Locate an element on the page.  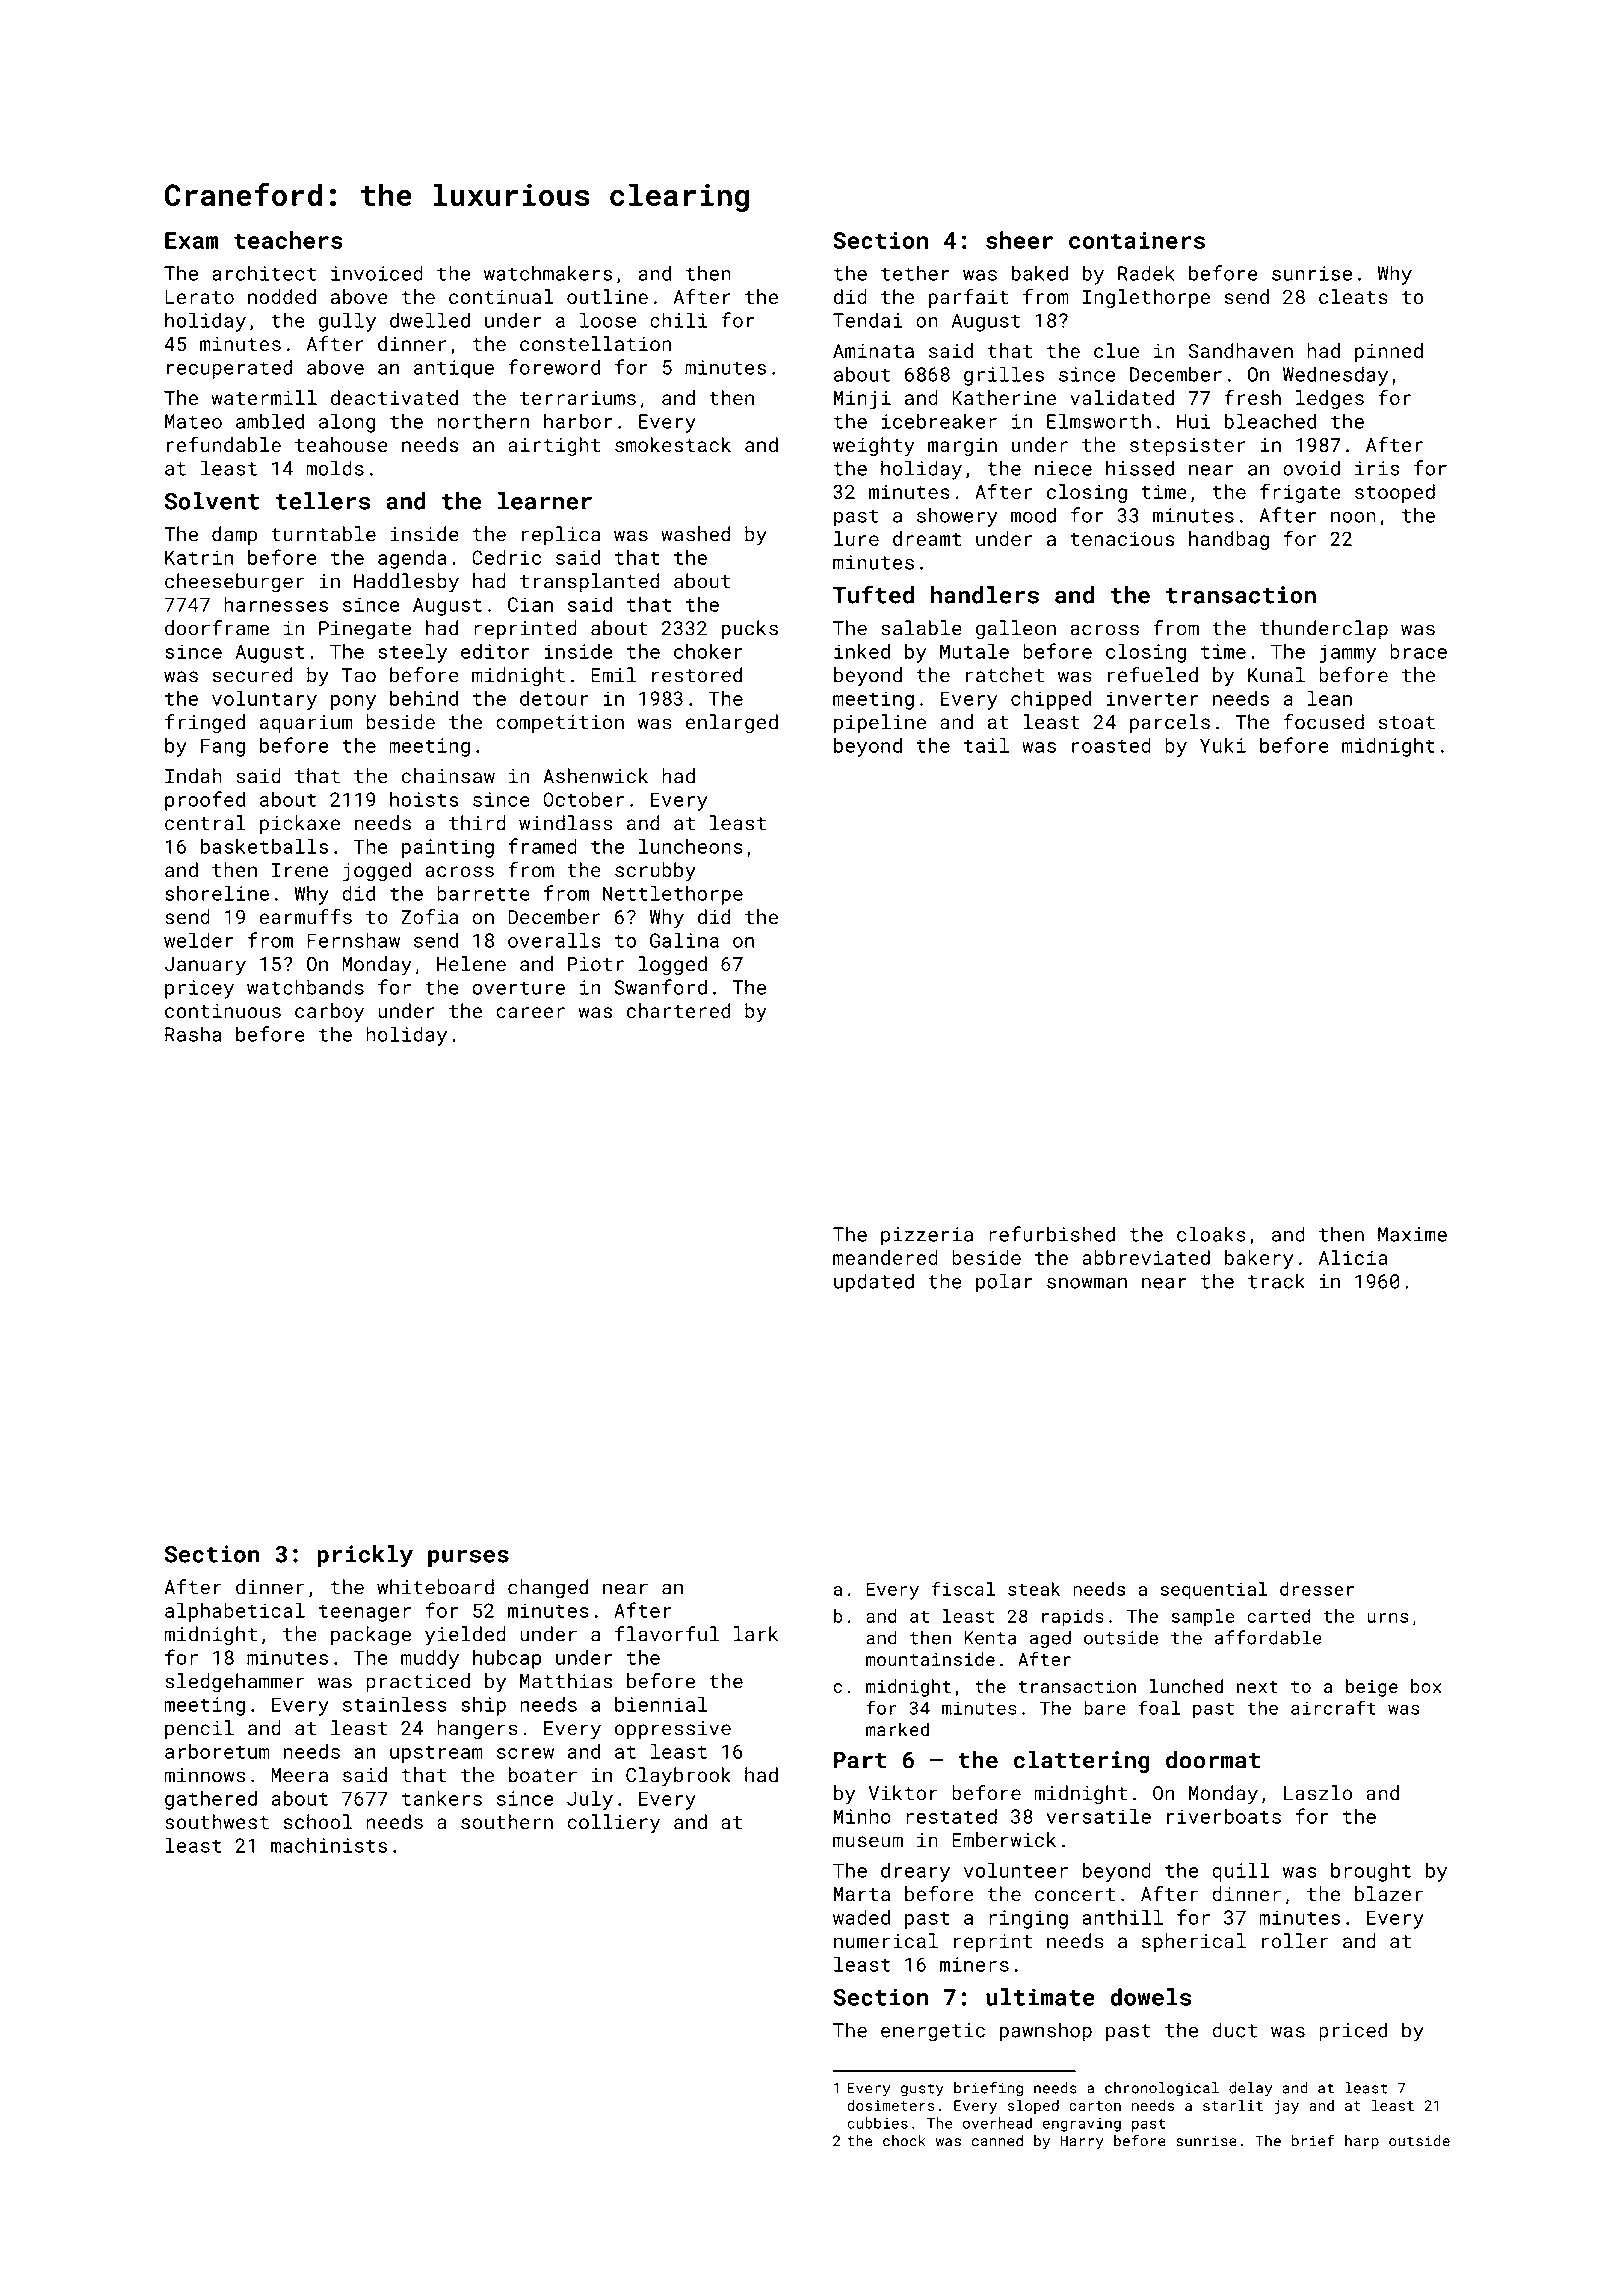
outline is located at coordinates (607, 296).
